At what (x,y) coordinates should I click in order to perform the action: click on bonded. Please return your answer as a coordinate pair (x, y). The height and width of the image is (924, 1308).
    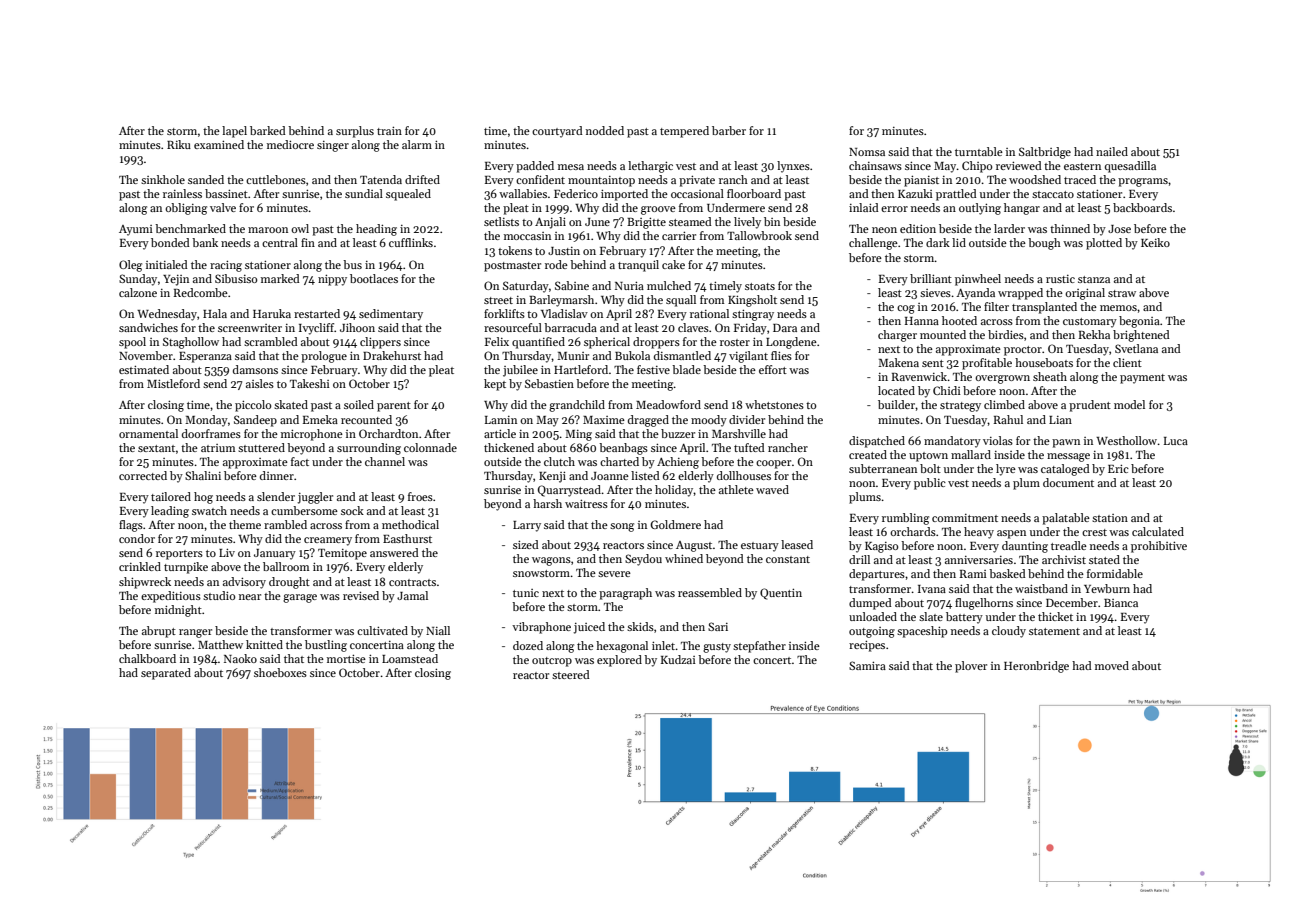
    Looking at the image, I should click on (170, 242).
